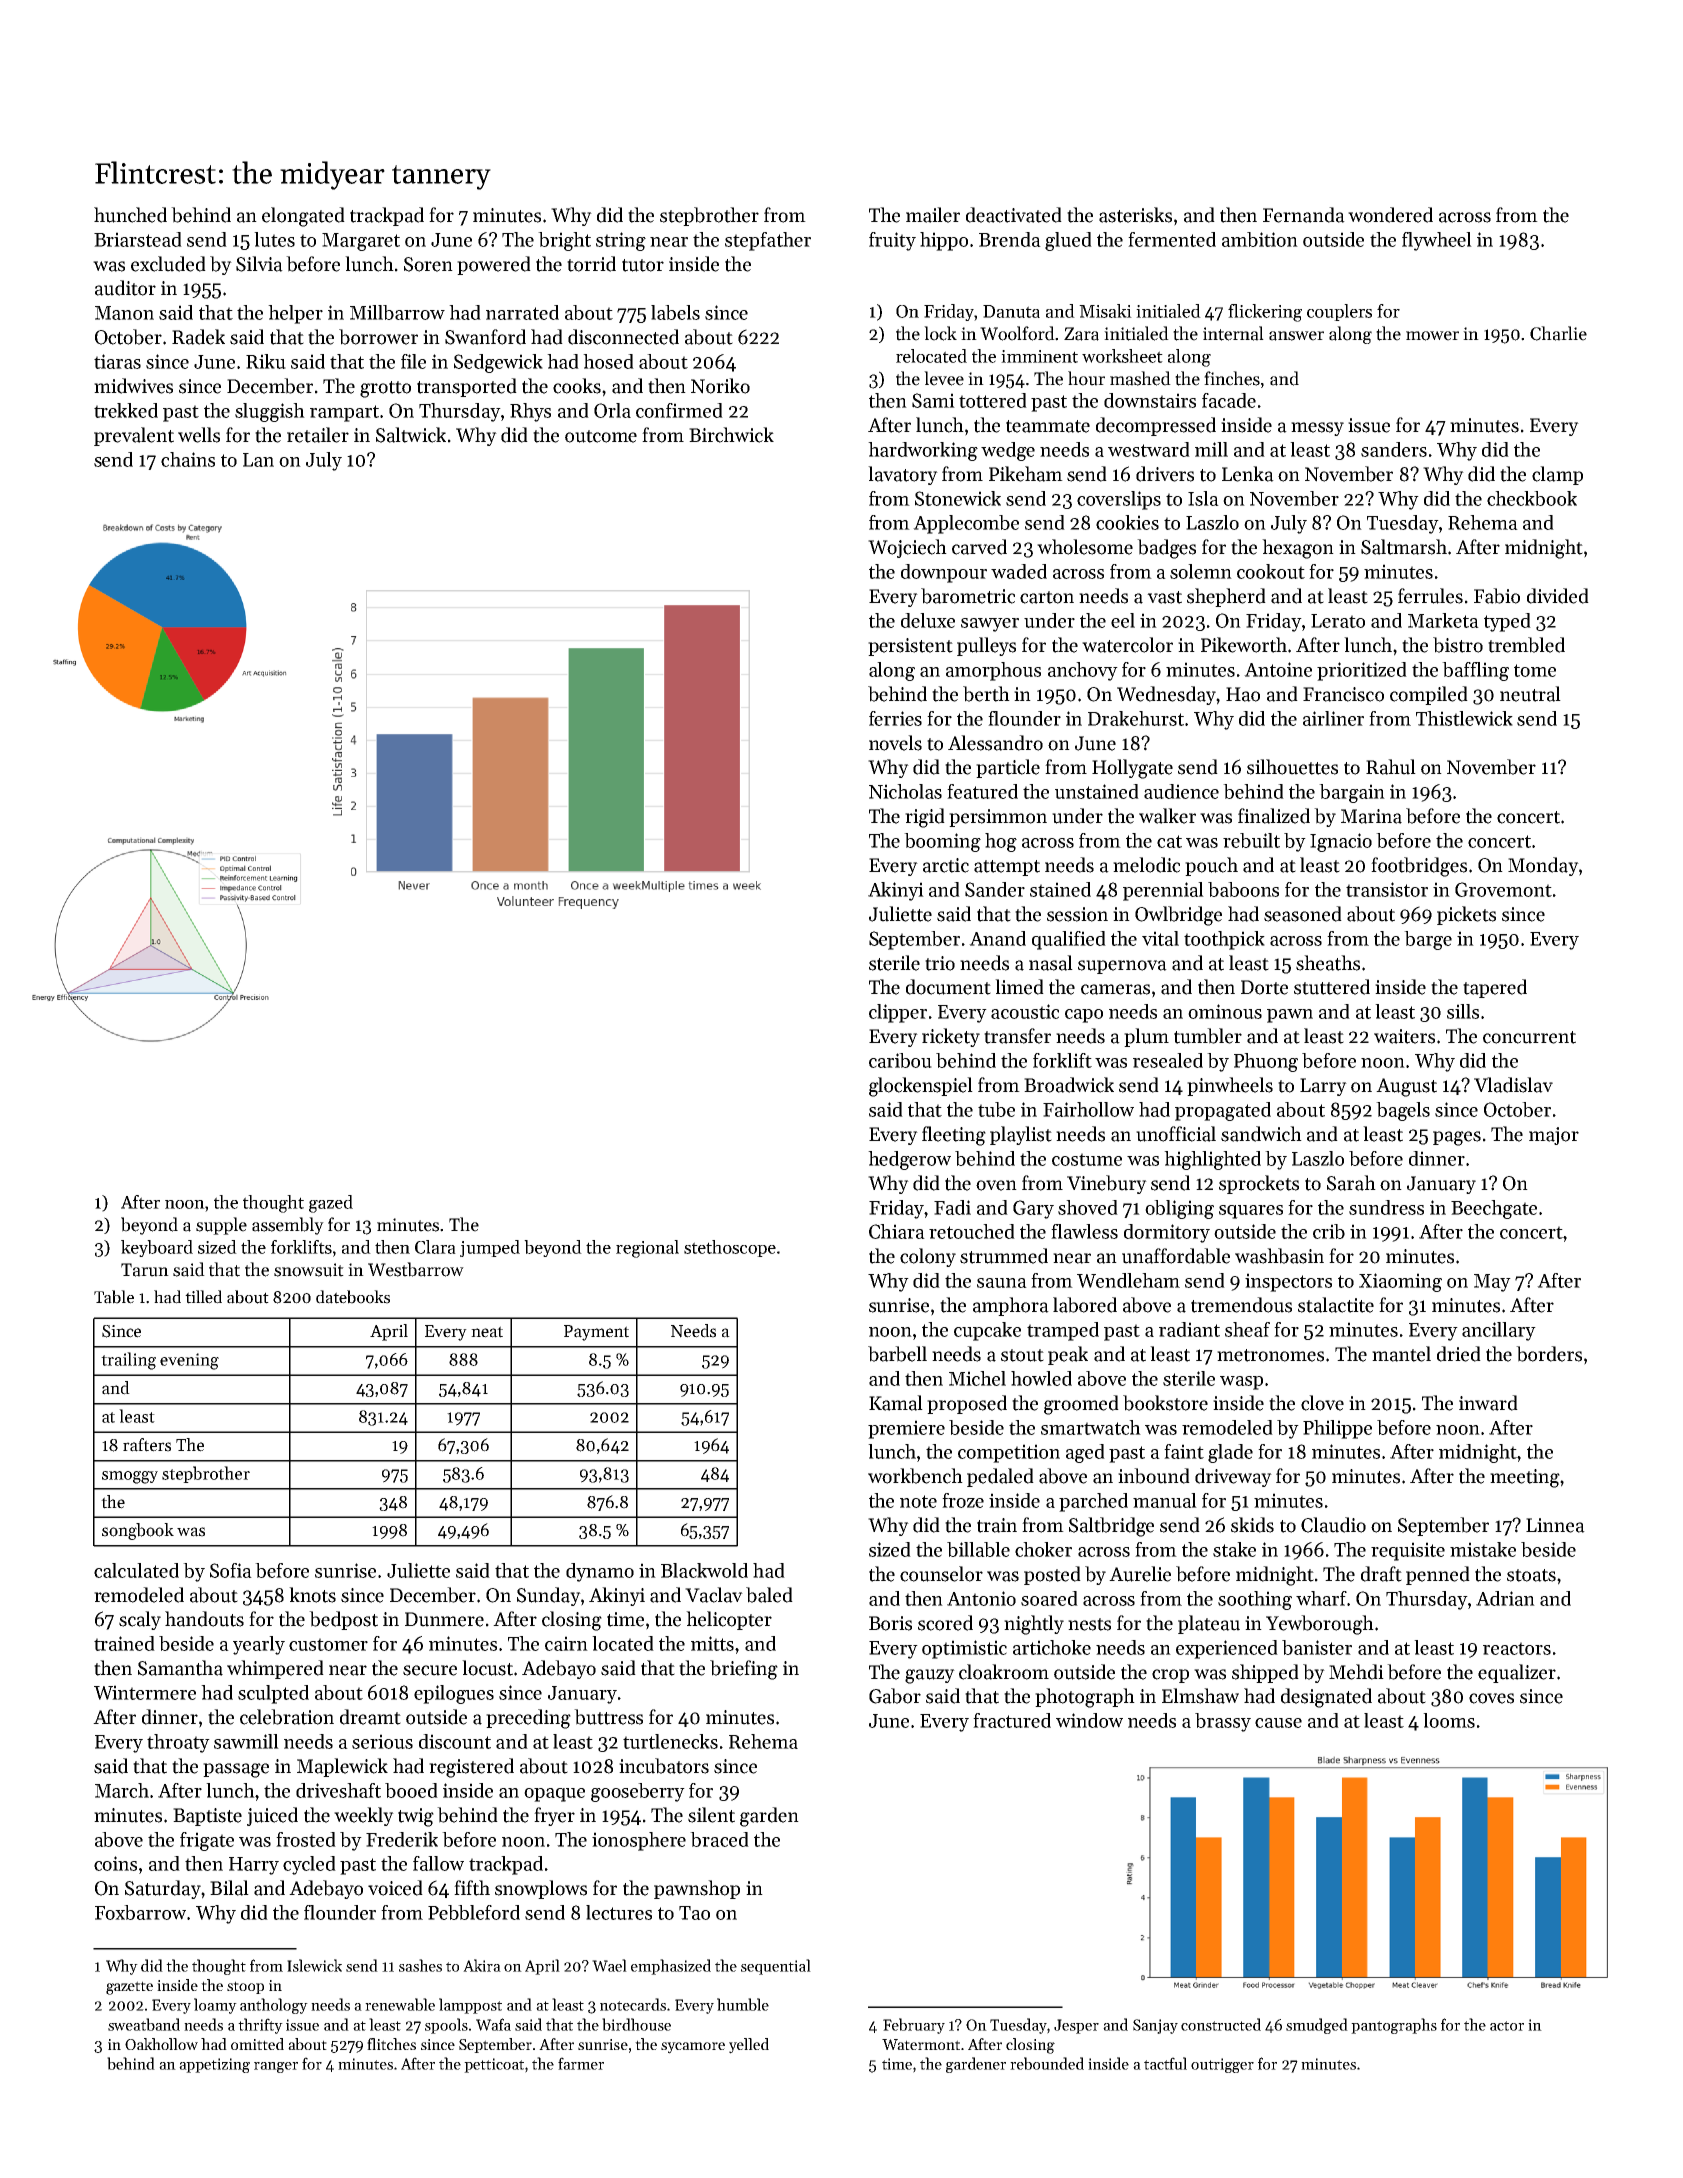 Image resolution: width=1683 pixels, height=2178 pixels. What do you see at coordinates (1437, 241) in the page?
I see `flywheel` at bounding box center [1437, 241].
